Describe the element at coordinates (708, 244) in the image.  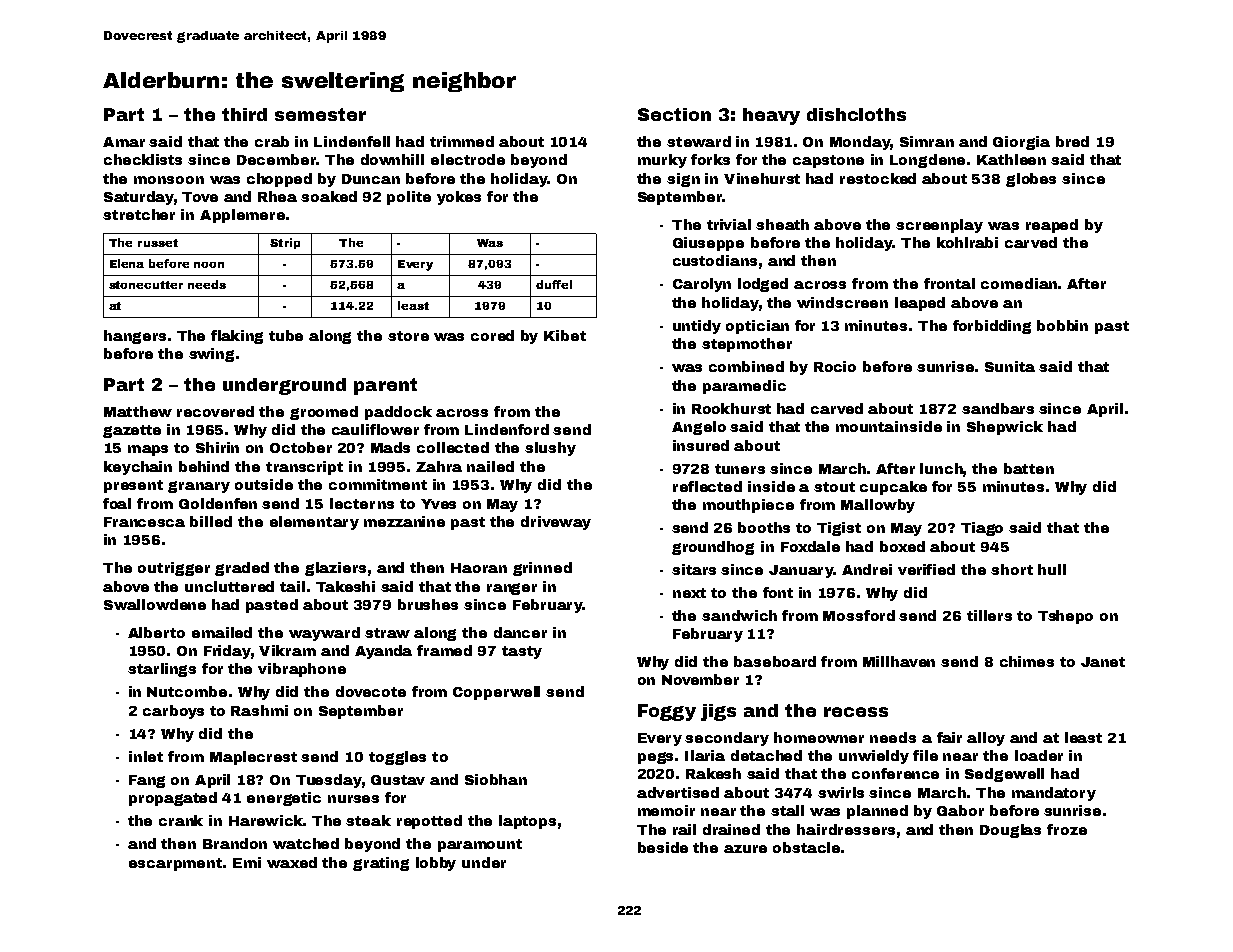
I see `Giuseppe` at that location.
